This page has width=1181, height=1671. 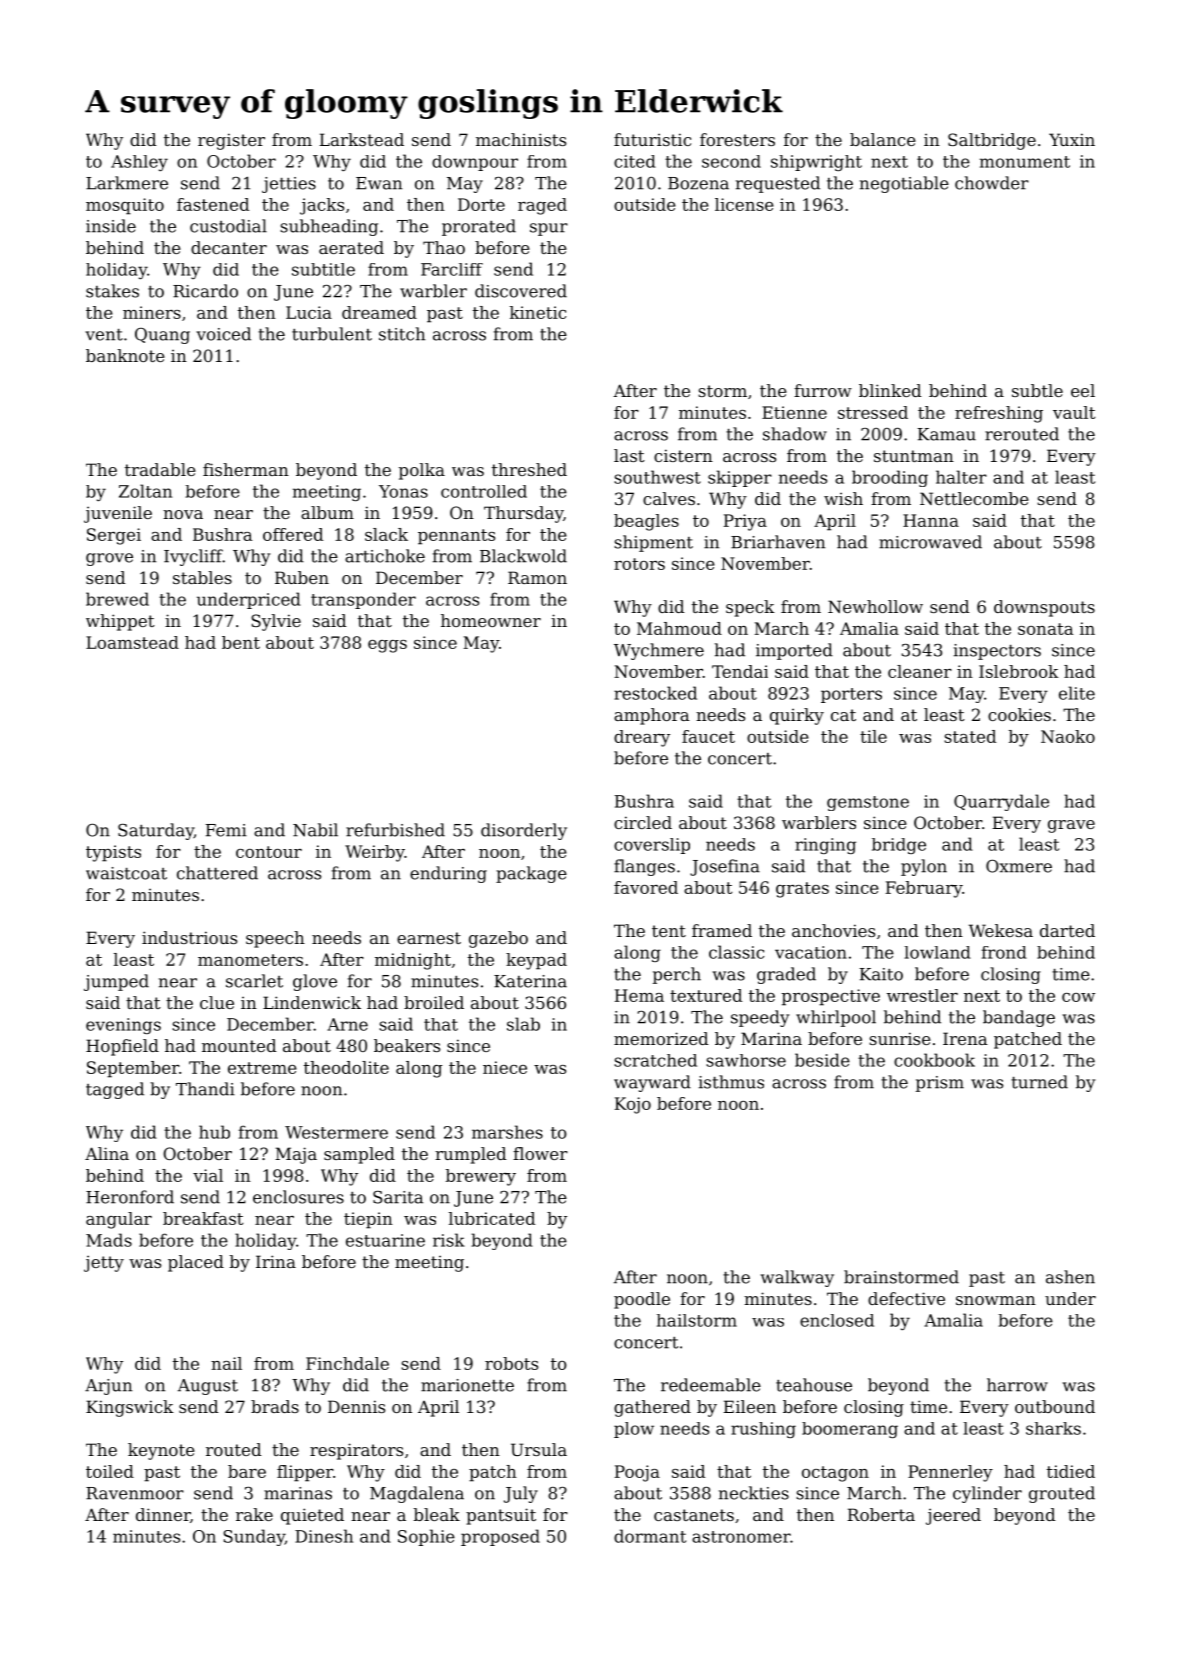 I want to click on Priya, so click(x=745, y=522).
